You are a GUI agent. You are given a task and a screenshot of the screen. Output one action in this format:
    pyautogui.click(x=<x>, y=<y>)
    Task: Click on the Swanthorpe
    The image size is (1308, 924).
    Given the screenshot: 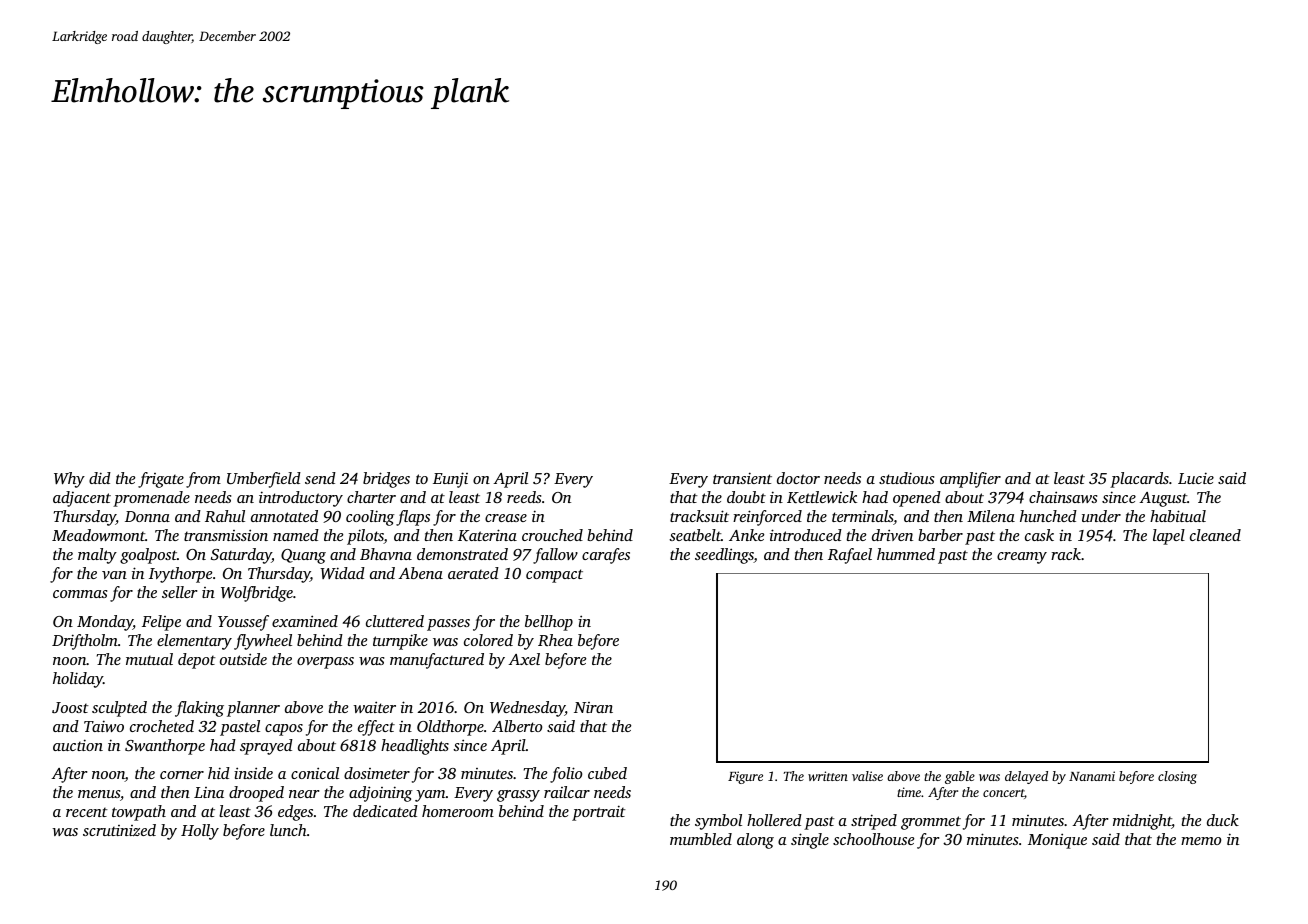 What is the action you would take?
    pyautogui.click(x=165, y=747)
